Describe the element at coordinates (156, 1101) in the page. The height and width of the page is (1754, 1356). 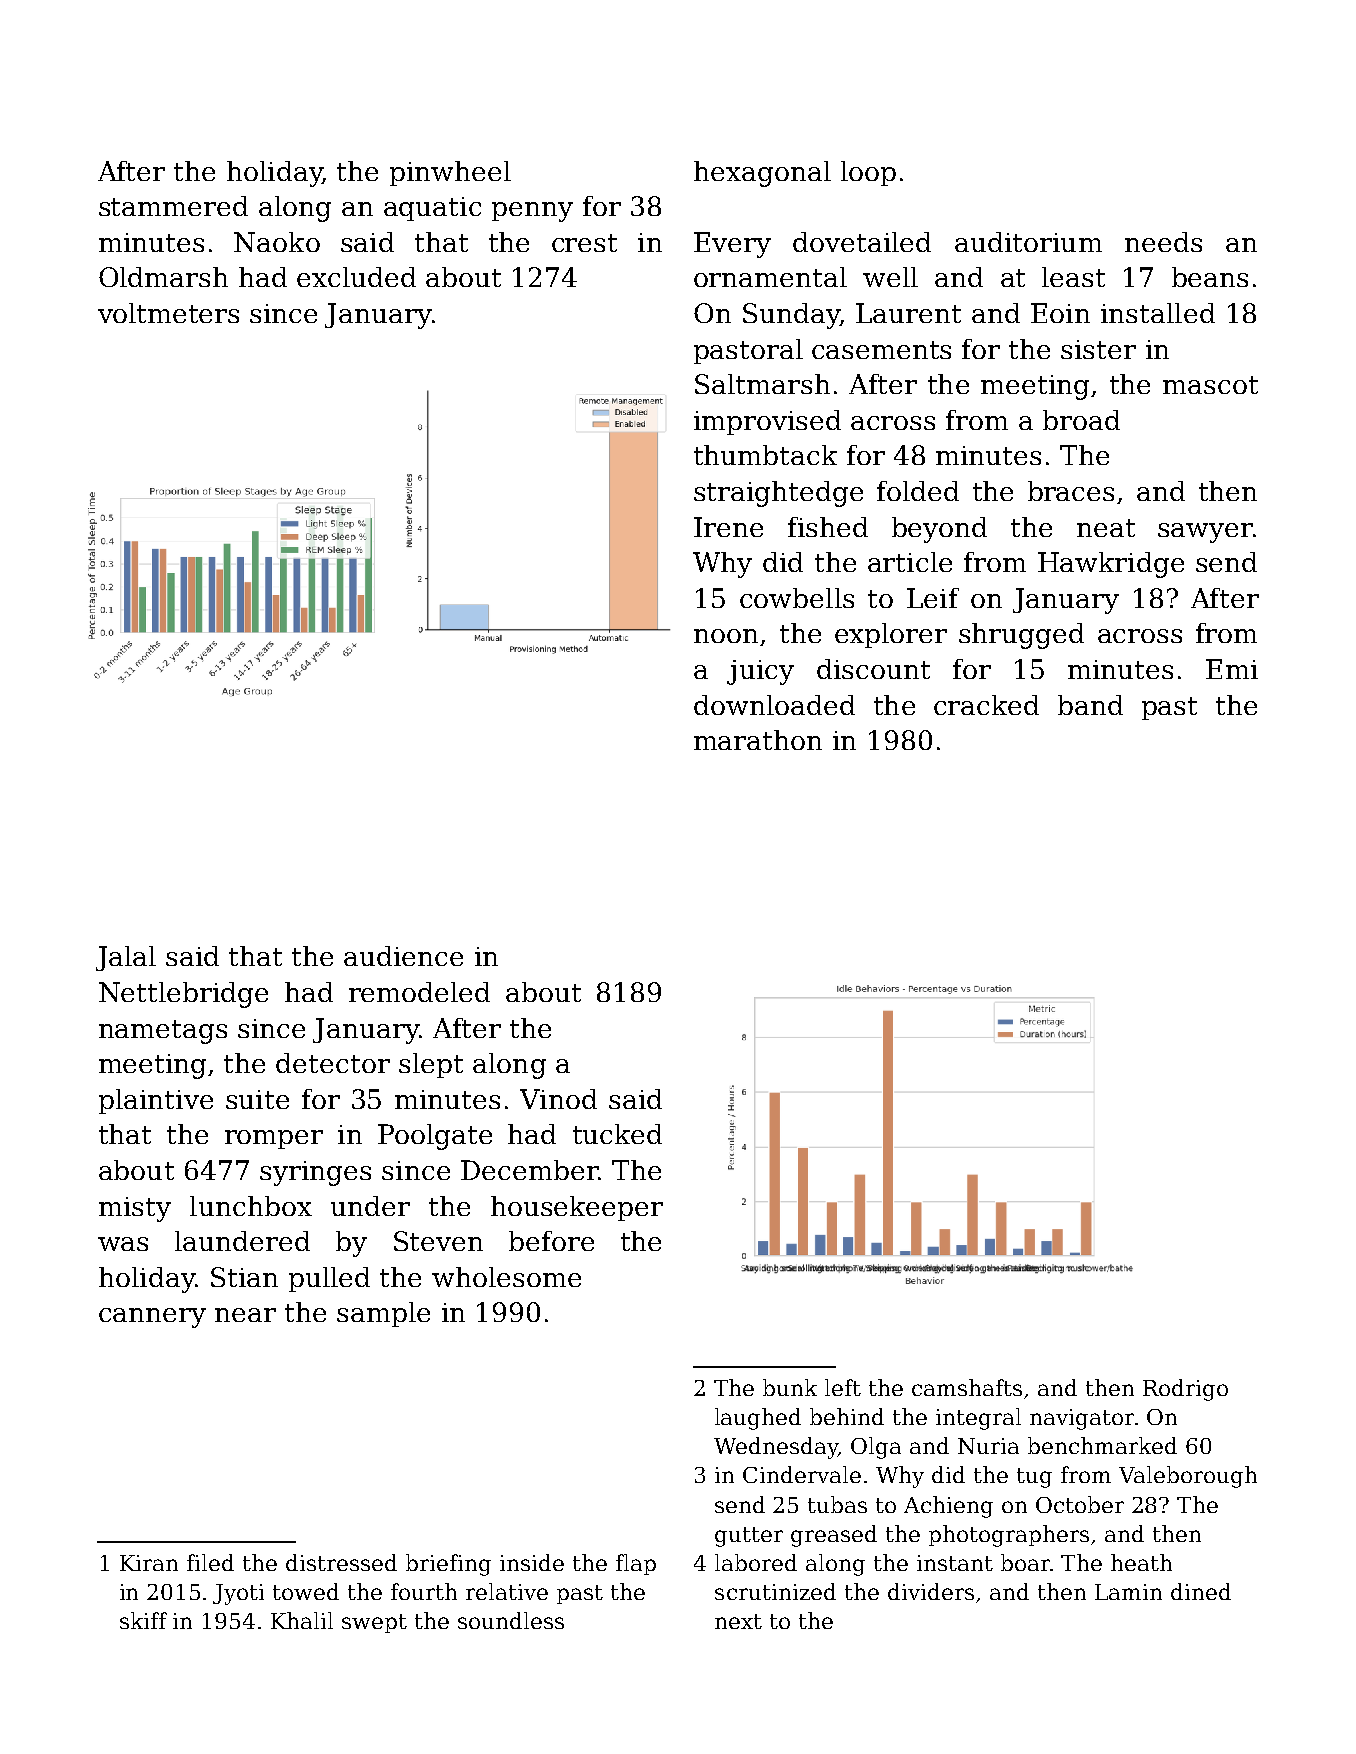
I see `plaintive` at that location.
